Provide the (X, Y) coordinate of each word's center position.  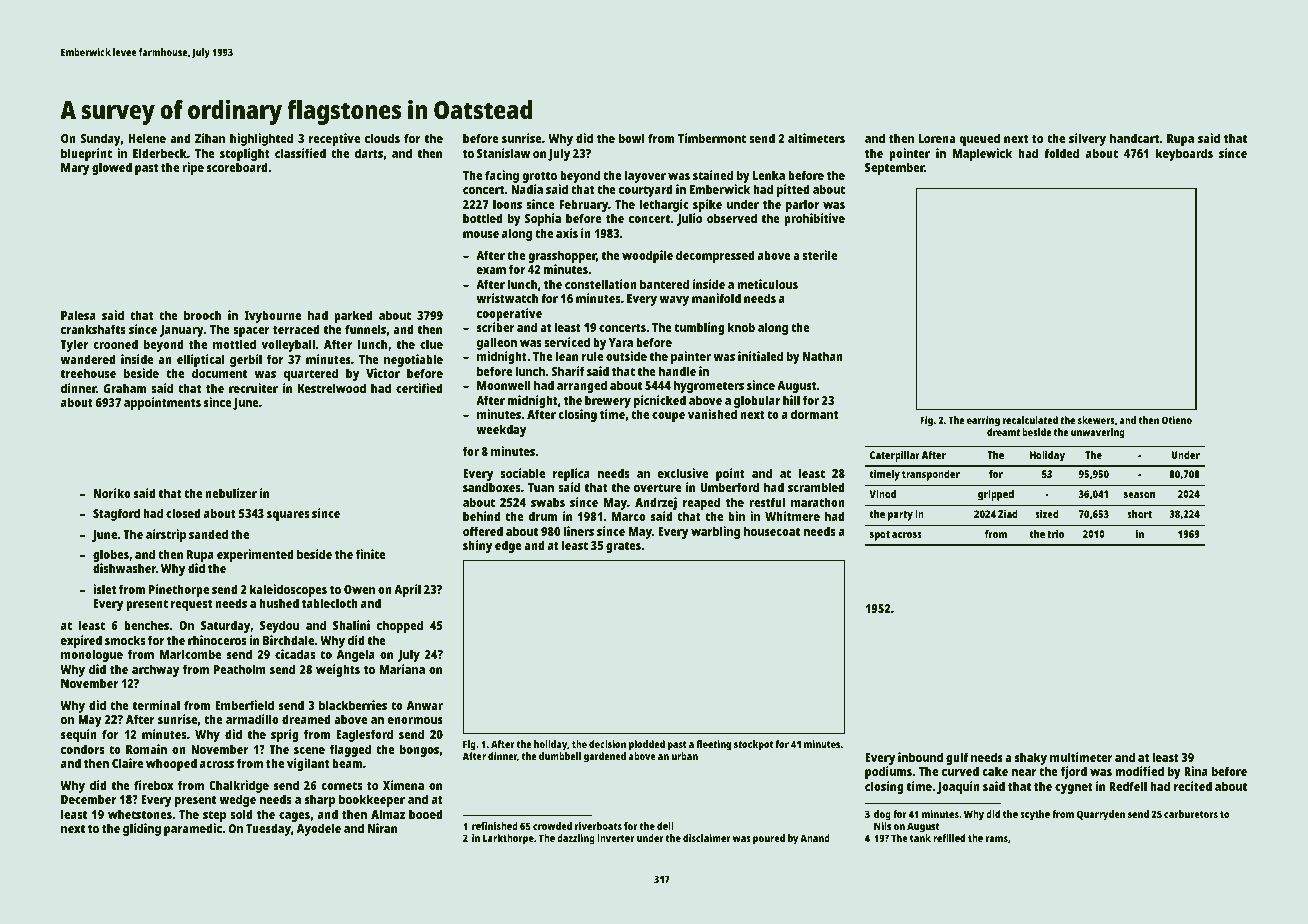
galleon (497, 343)
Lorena (937, 138)
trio (1055, 534)
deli (665, 826)
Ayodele (319, 829)
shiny (477, 546)
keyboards (1184, 154)
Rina (1196, 771)
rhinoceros (217, 640)
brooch (202, 315)
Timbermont (712, 138)
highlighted (261, 139)
